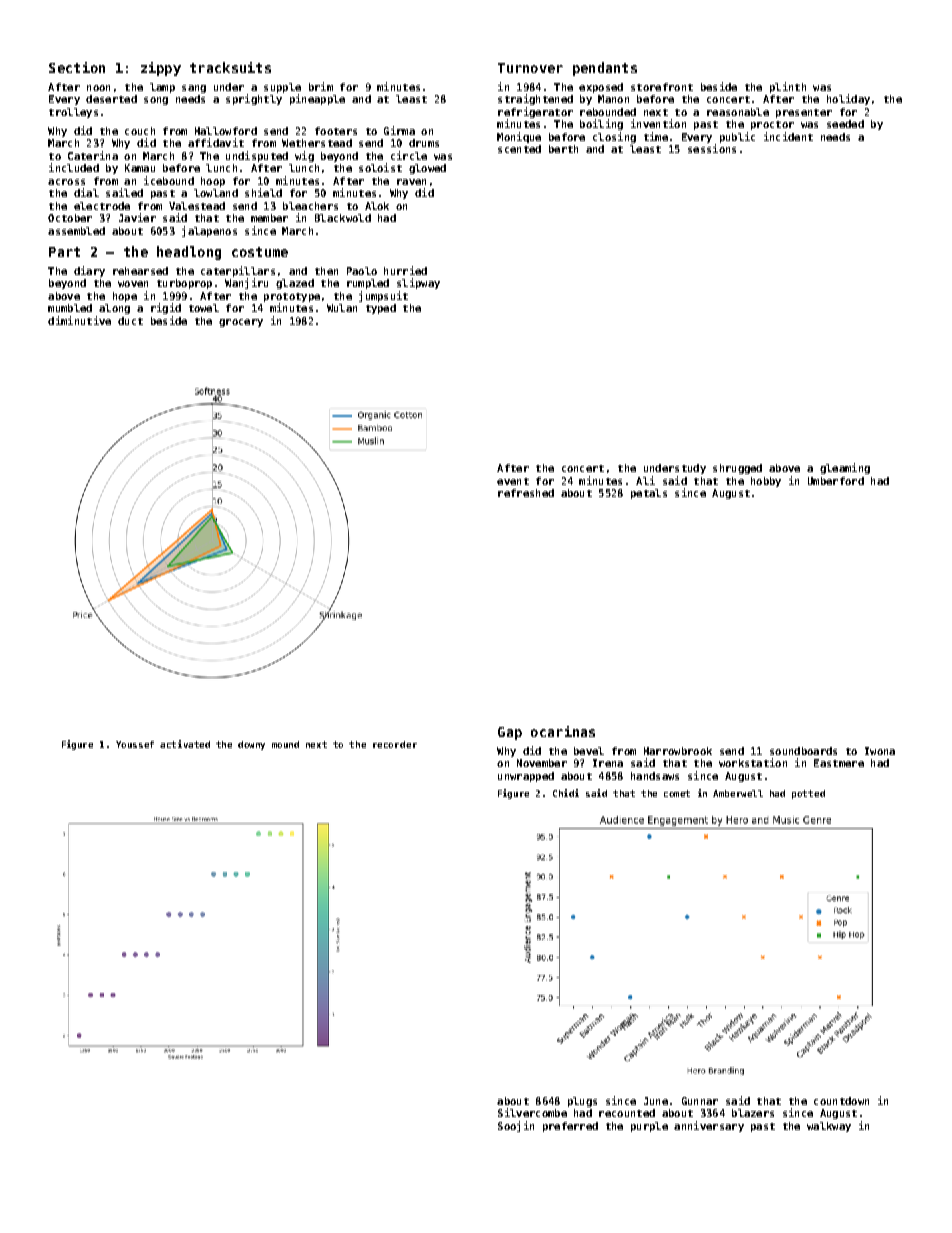  Describe the element at coordinates (841, 1101) in the screenshot. I see `countdown` at that location.
